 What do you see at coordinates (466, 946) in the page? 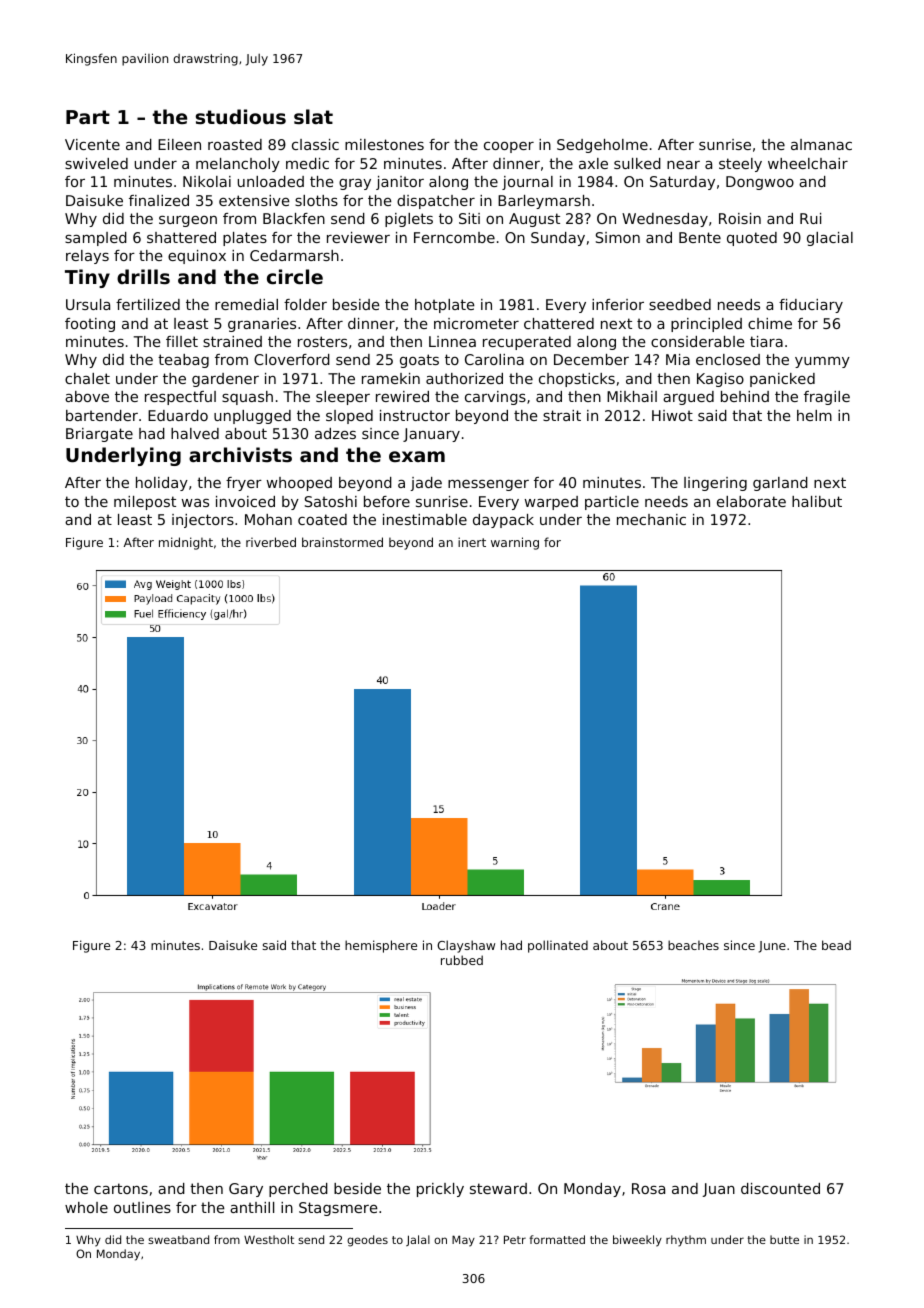
I see `Clayshaw` at bounding box center [466, 946].
